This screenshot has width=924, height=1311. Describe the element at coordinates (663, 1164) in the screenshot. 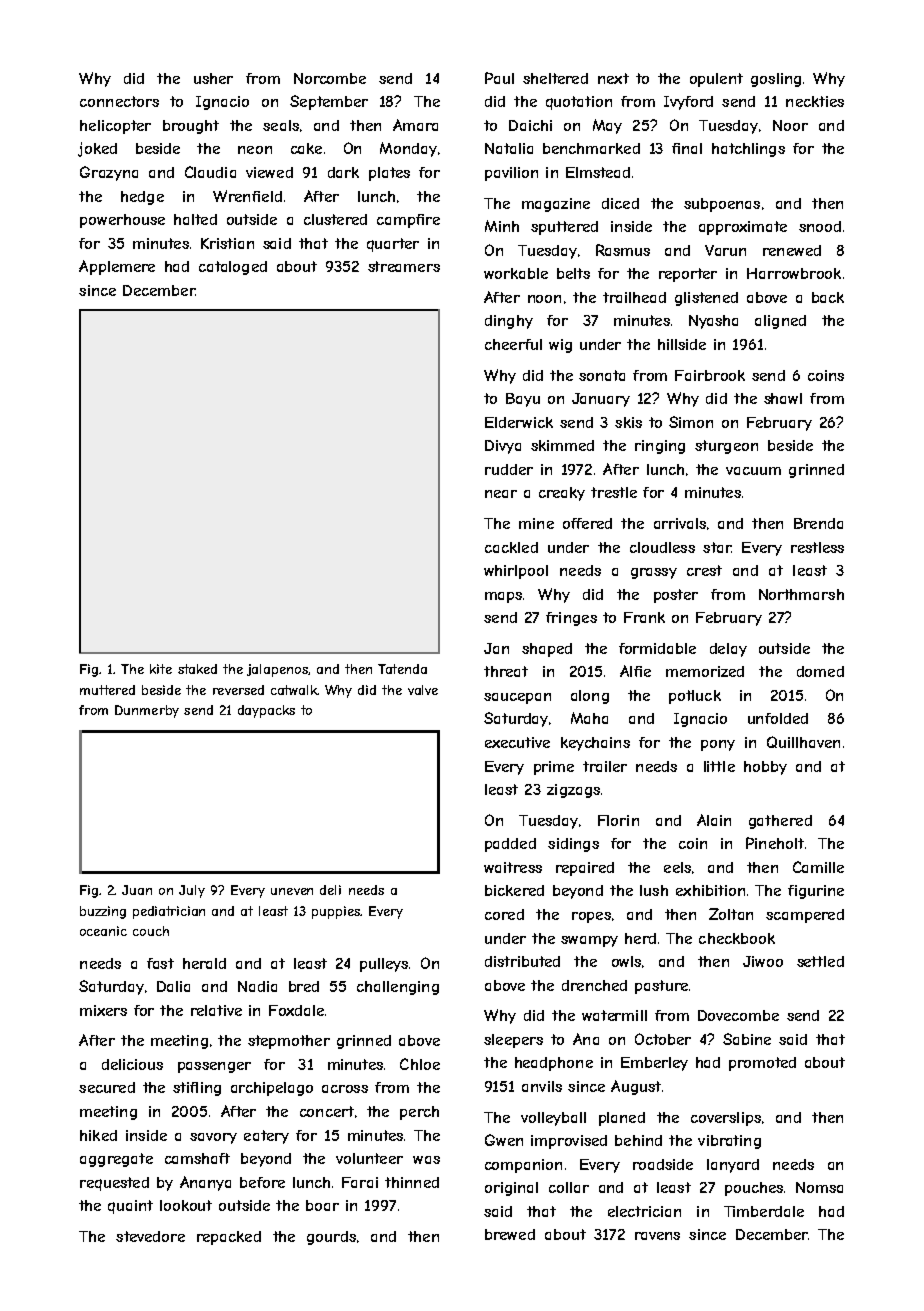

I see `roadside` at that location.
